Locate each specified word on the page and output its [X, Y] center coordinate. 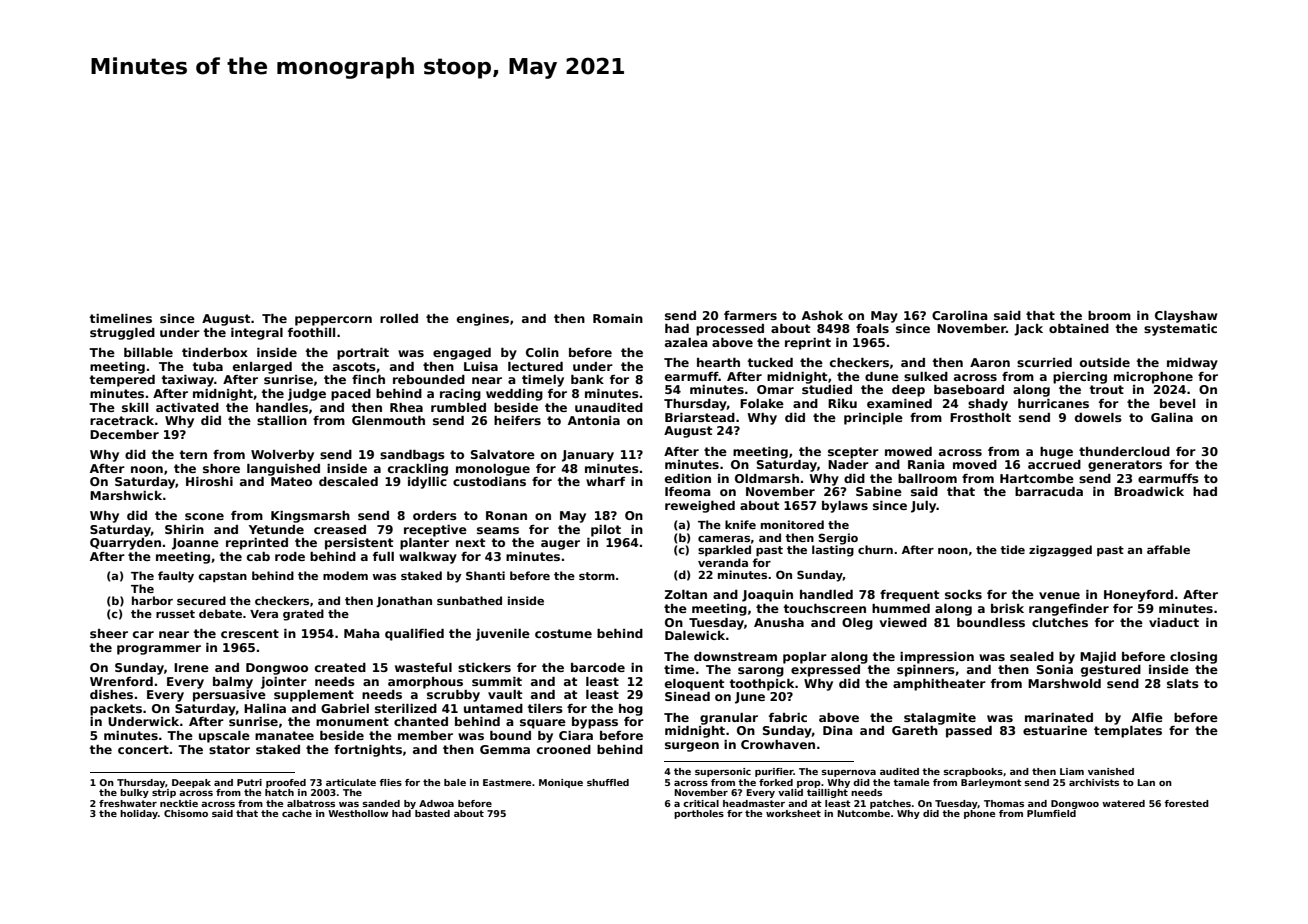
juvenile [503, 635]
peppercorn [333, 321]
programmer [159, 650]
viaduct [1174, 622]
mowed [908, 451]
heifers [517, 420]
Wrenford [121, 681]
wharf [605, 481]
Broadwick [1149, 491]
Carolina [960, 315]
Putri [249, 782]
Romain [618, 318]
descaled [348, 481]
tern [193, 454]
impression [937, 658]
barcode [598, 667]
